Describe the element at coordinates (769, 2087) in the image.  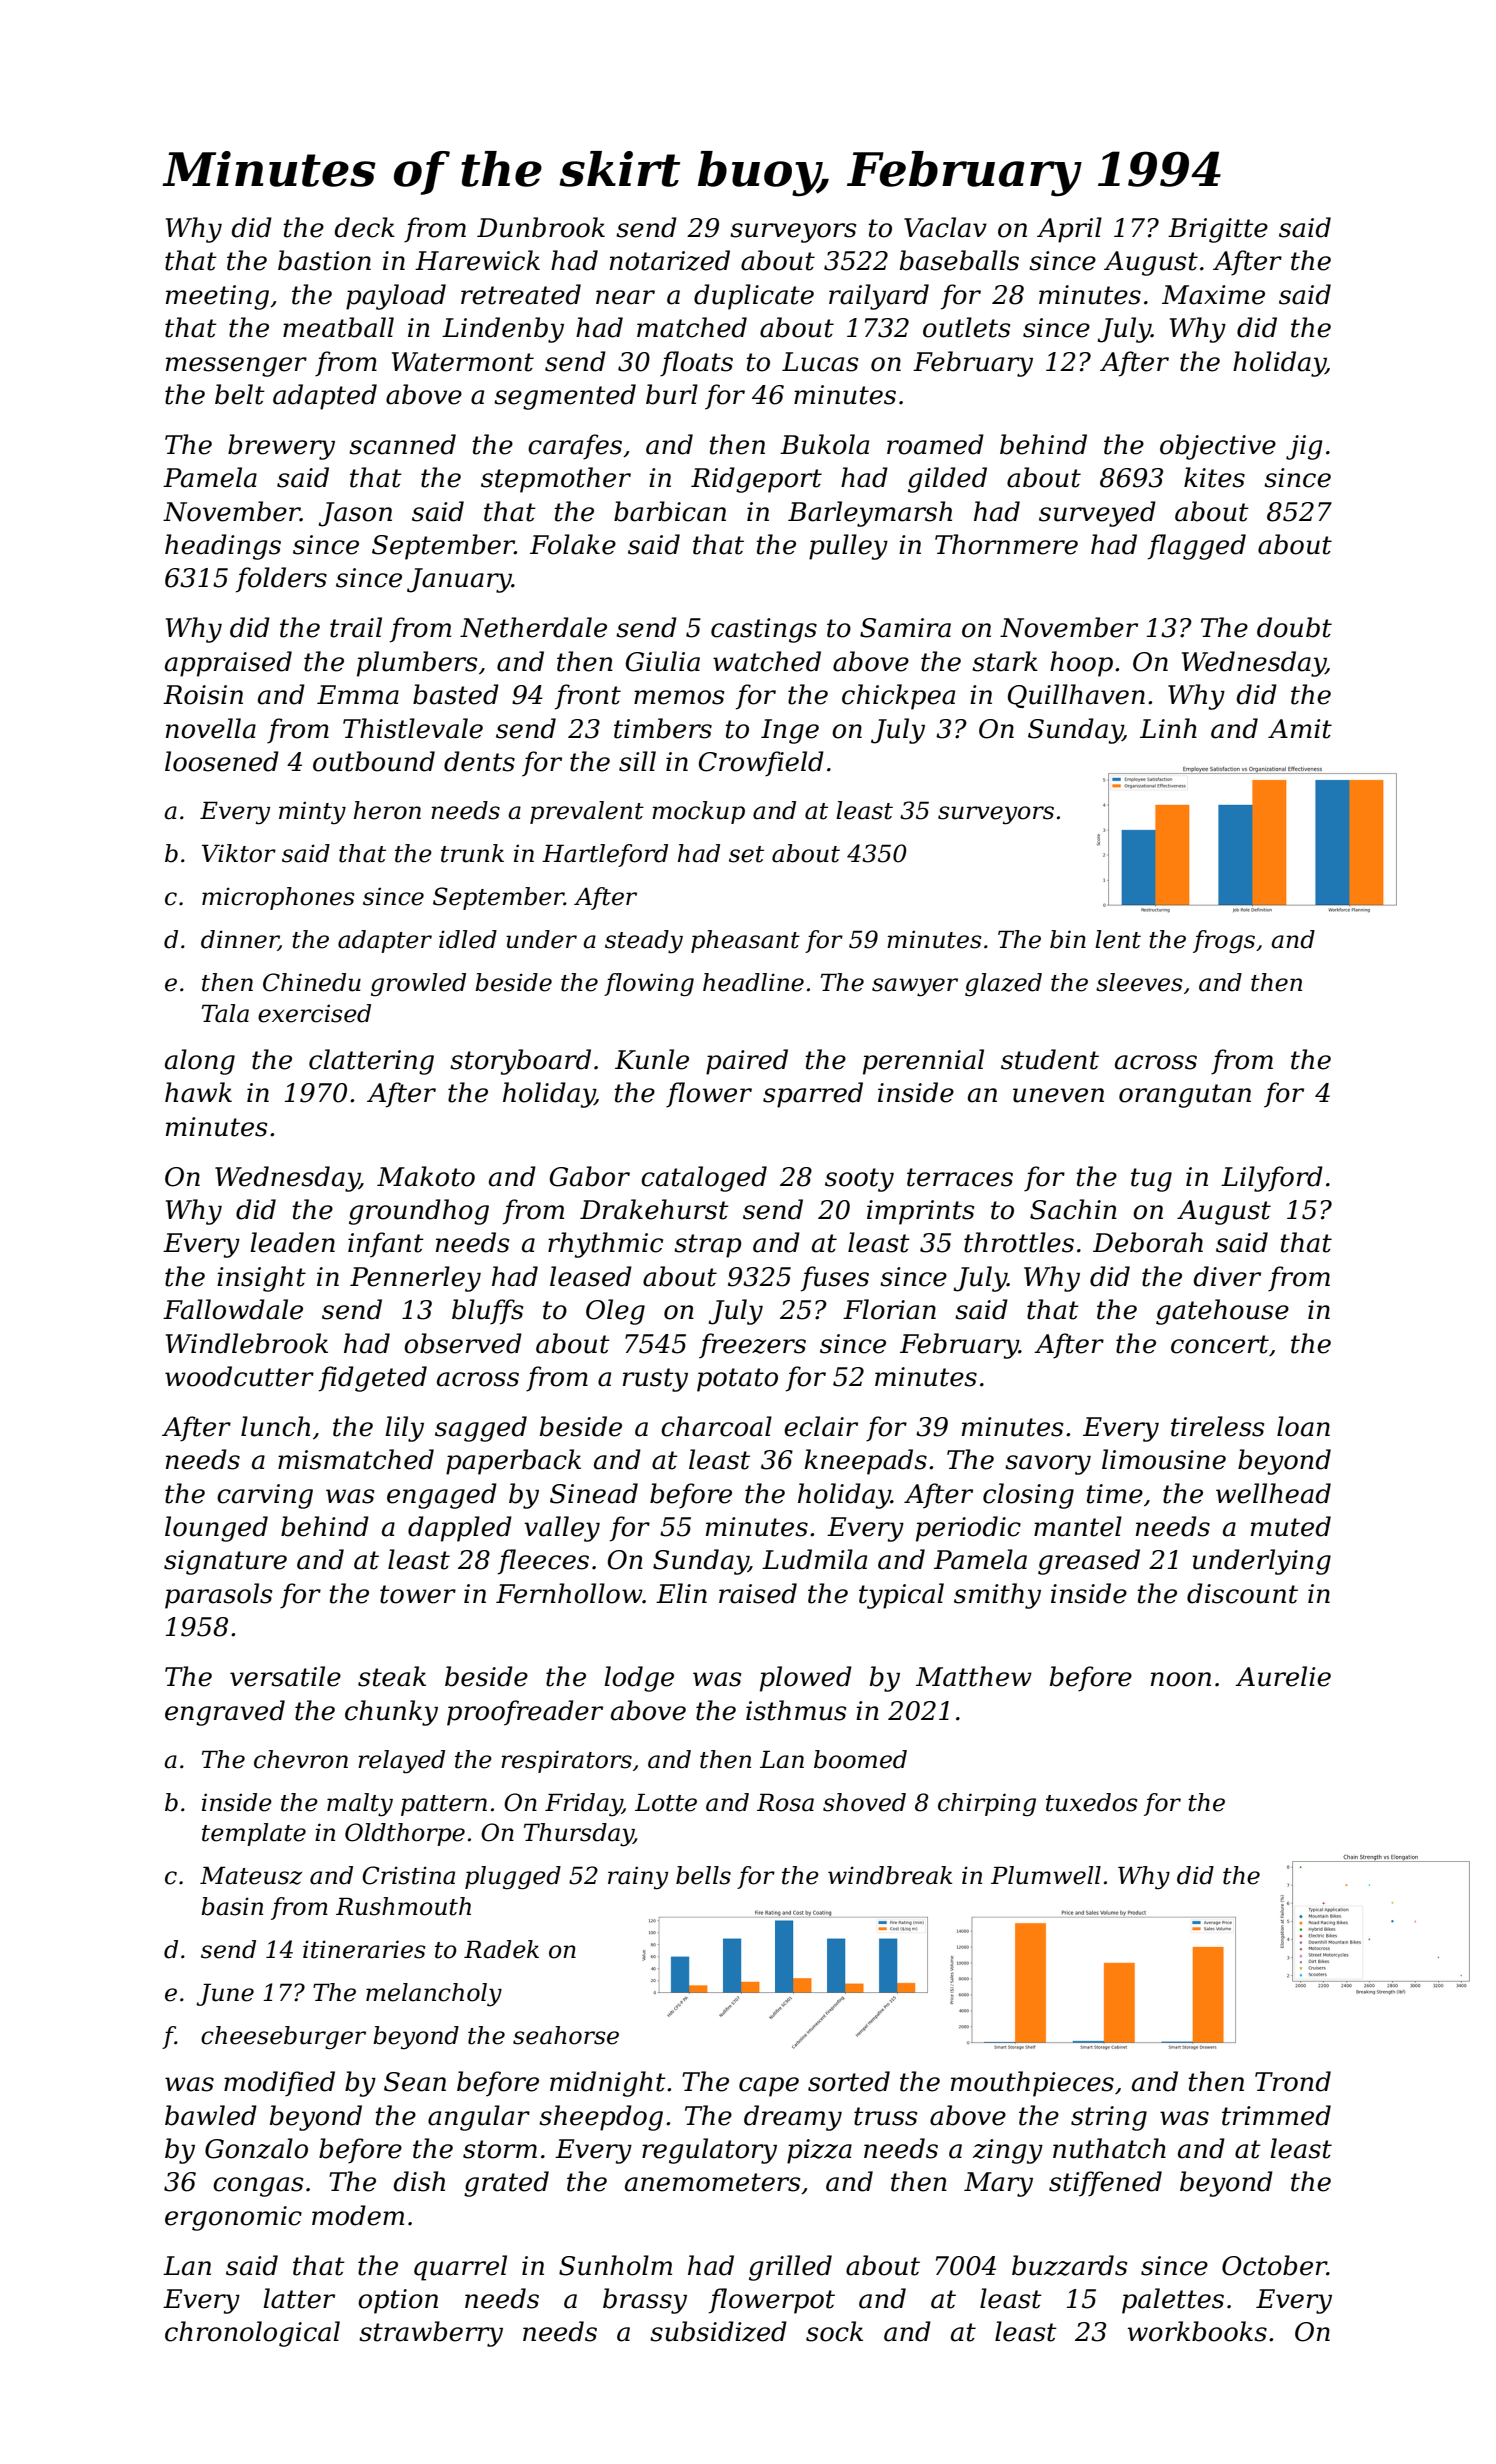
I see `cape` at that location.
